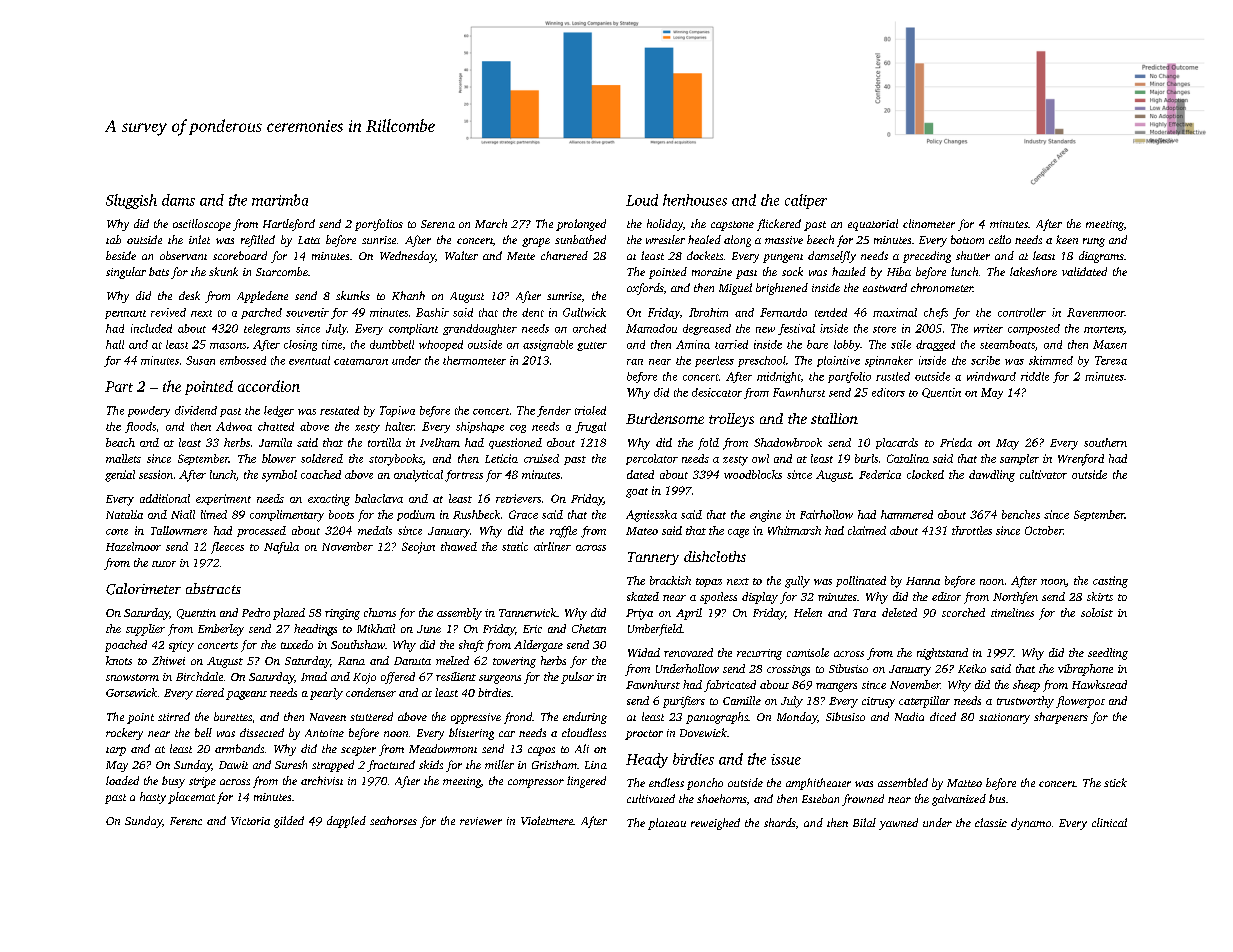 This image has width=1233, height=952. What do you see at coordinates (1115, 782) in the image?
I see `stick` at bounding box center [1115, 782].
